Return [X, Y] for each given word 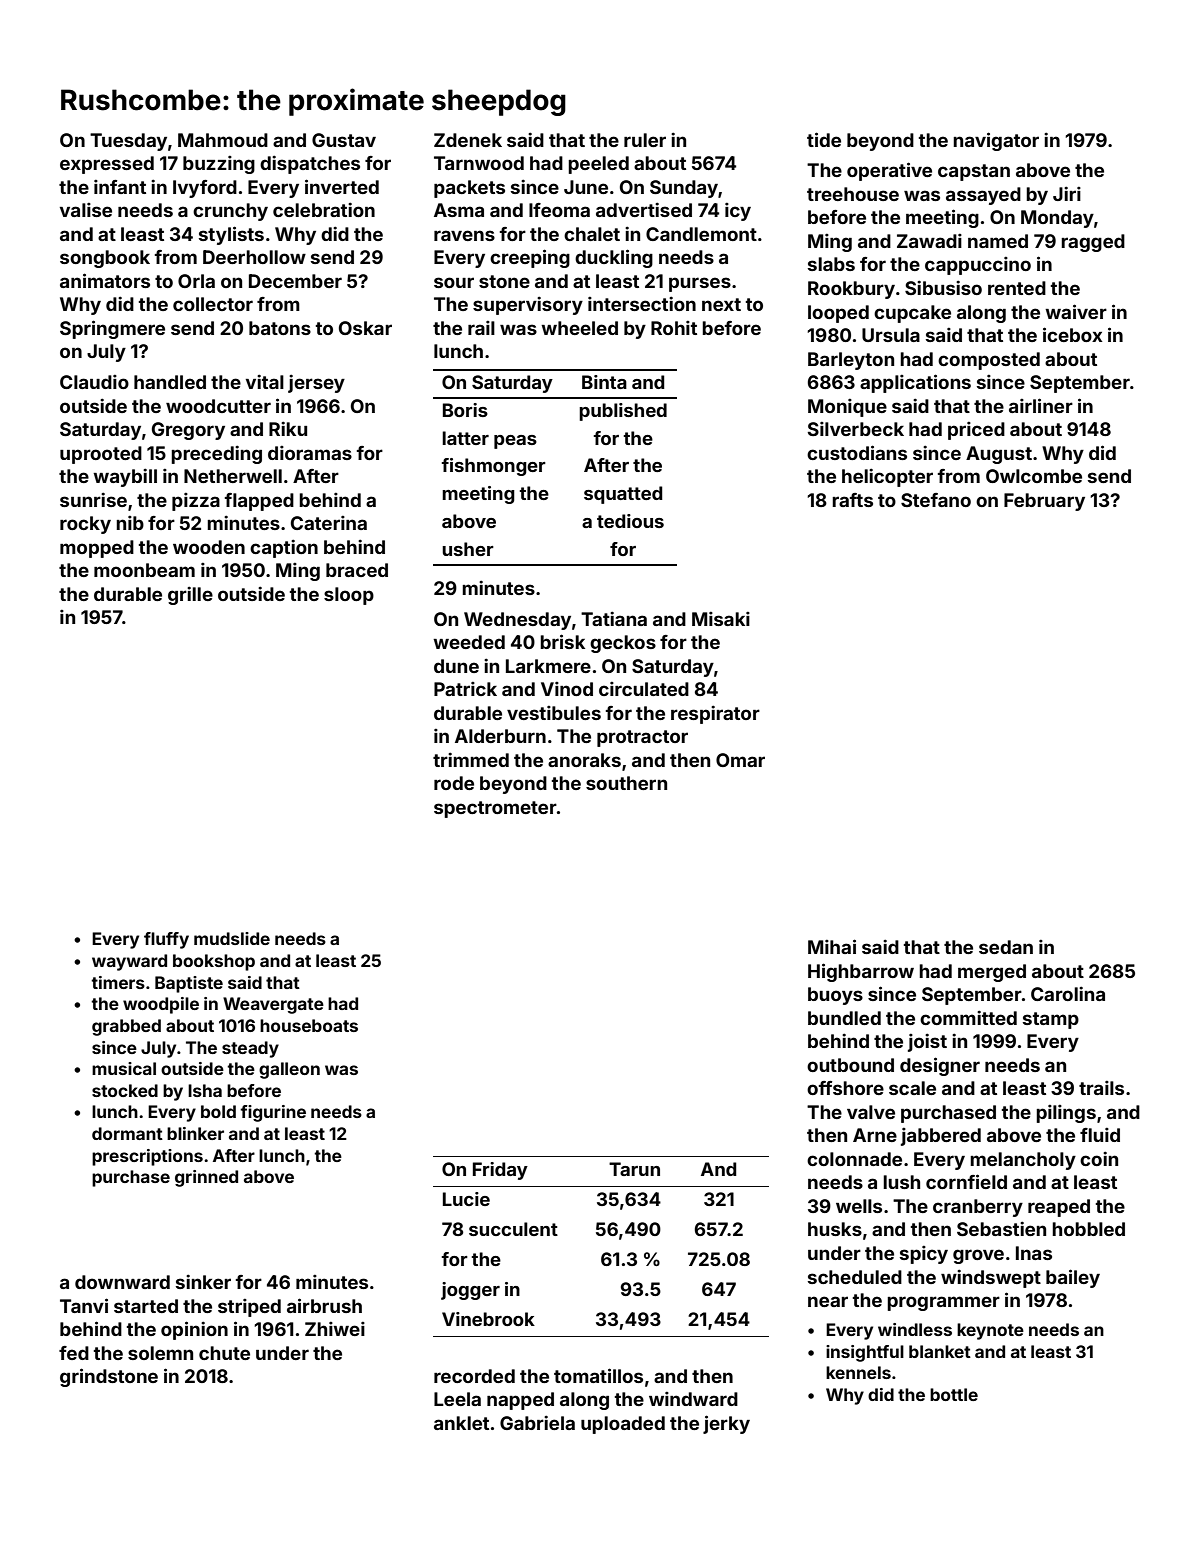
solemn [160, 1353]
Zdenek [468, 140]
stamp [1051, 1020]
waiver [1076, 311]
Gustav [344, 140]
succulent [513, 1229]
